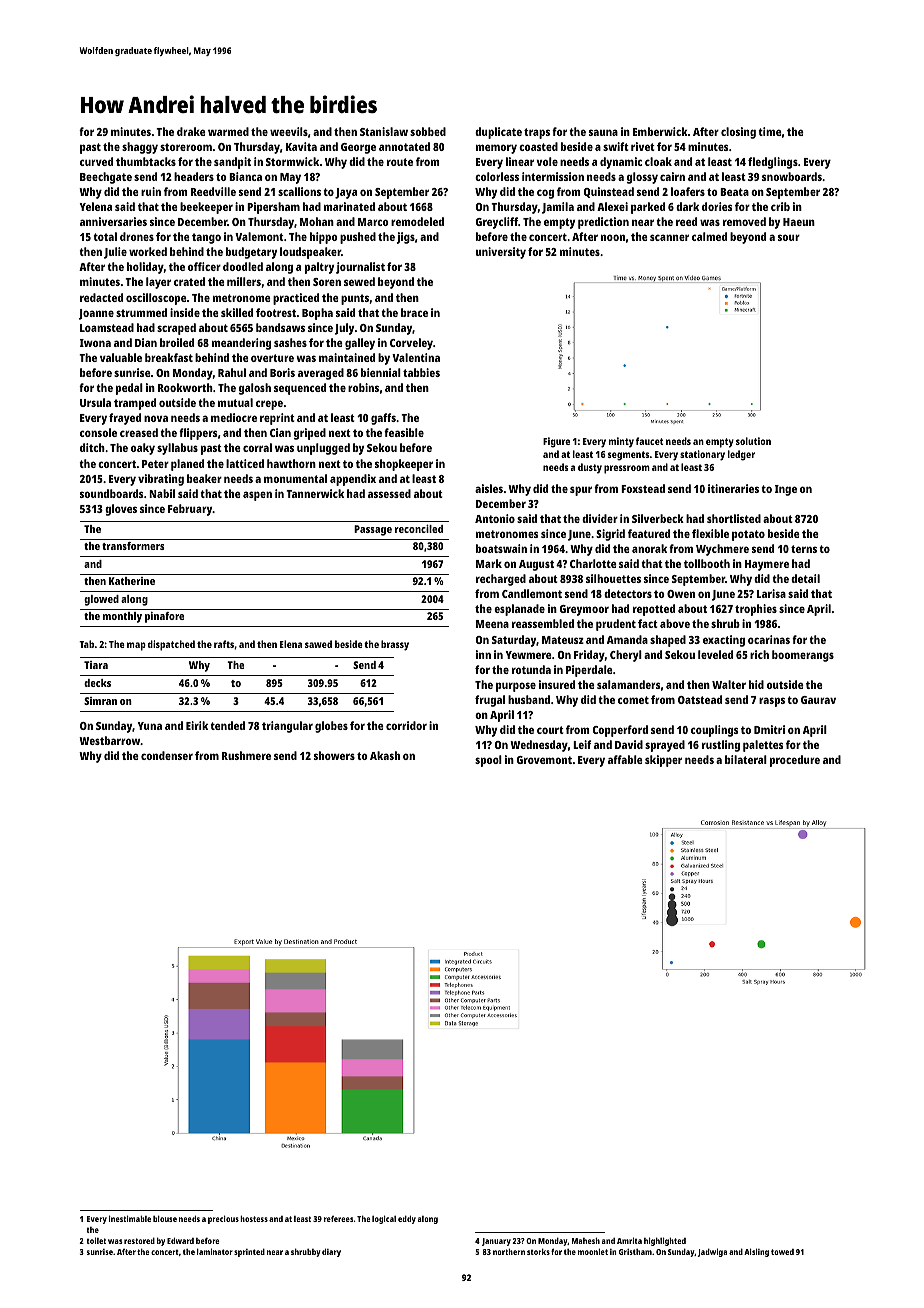 The image size is (924, 1308). Describe the element at coordinates (223, 1219) in the screenshot. I see `precious` at that location.
